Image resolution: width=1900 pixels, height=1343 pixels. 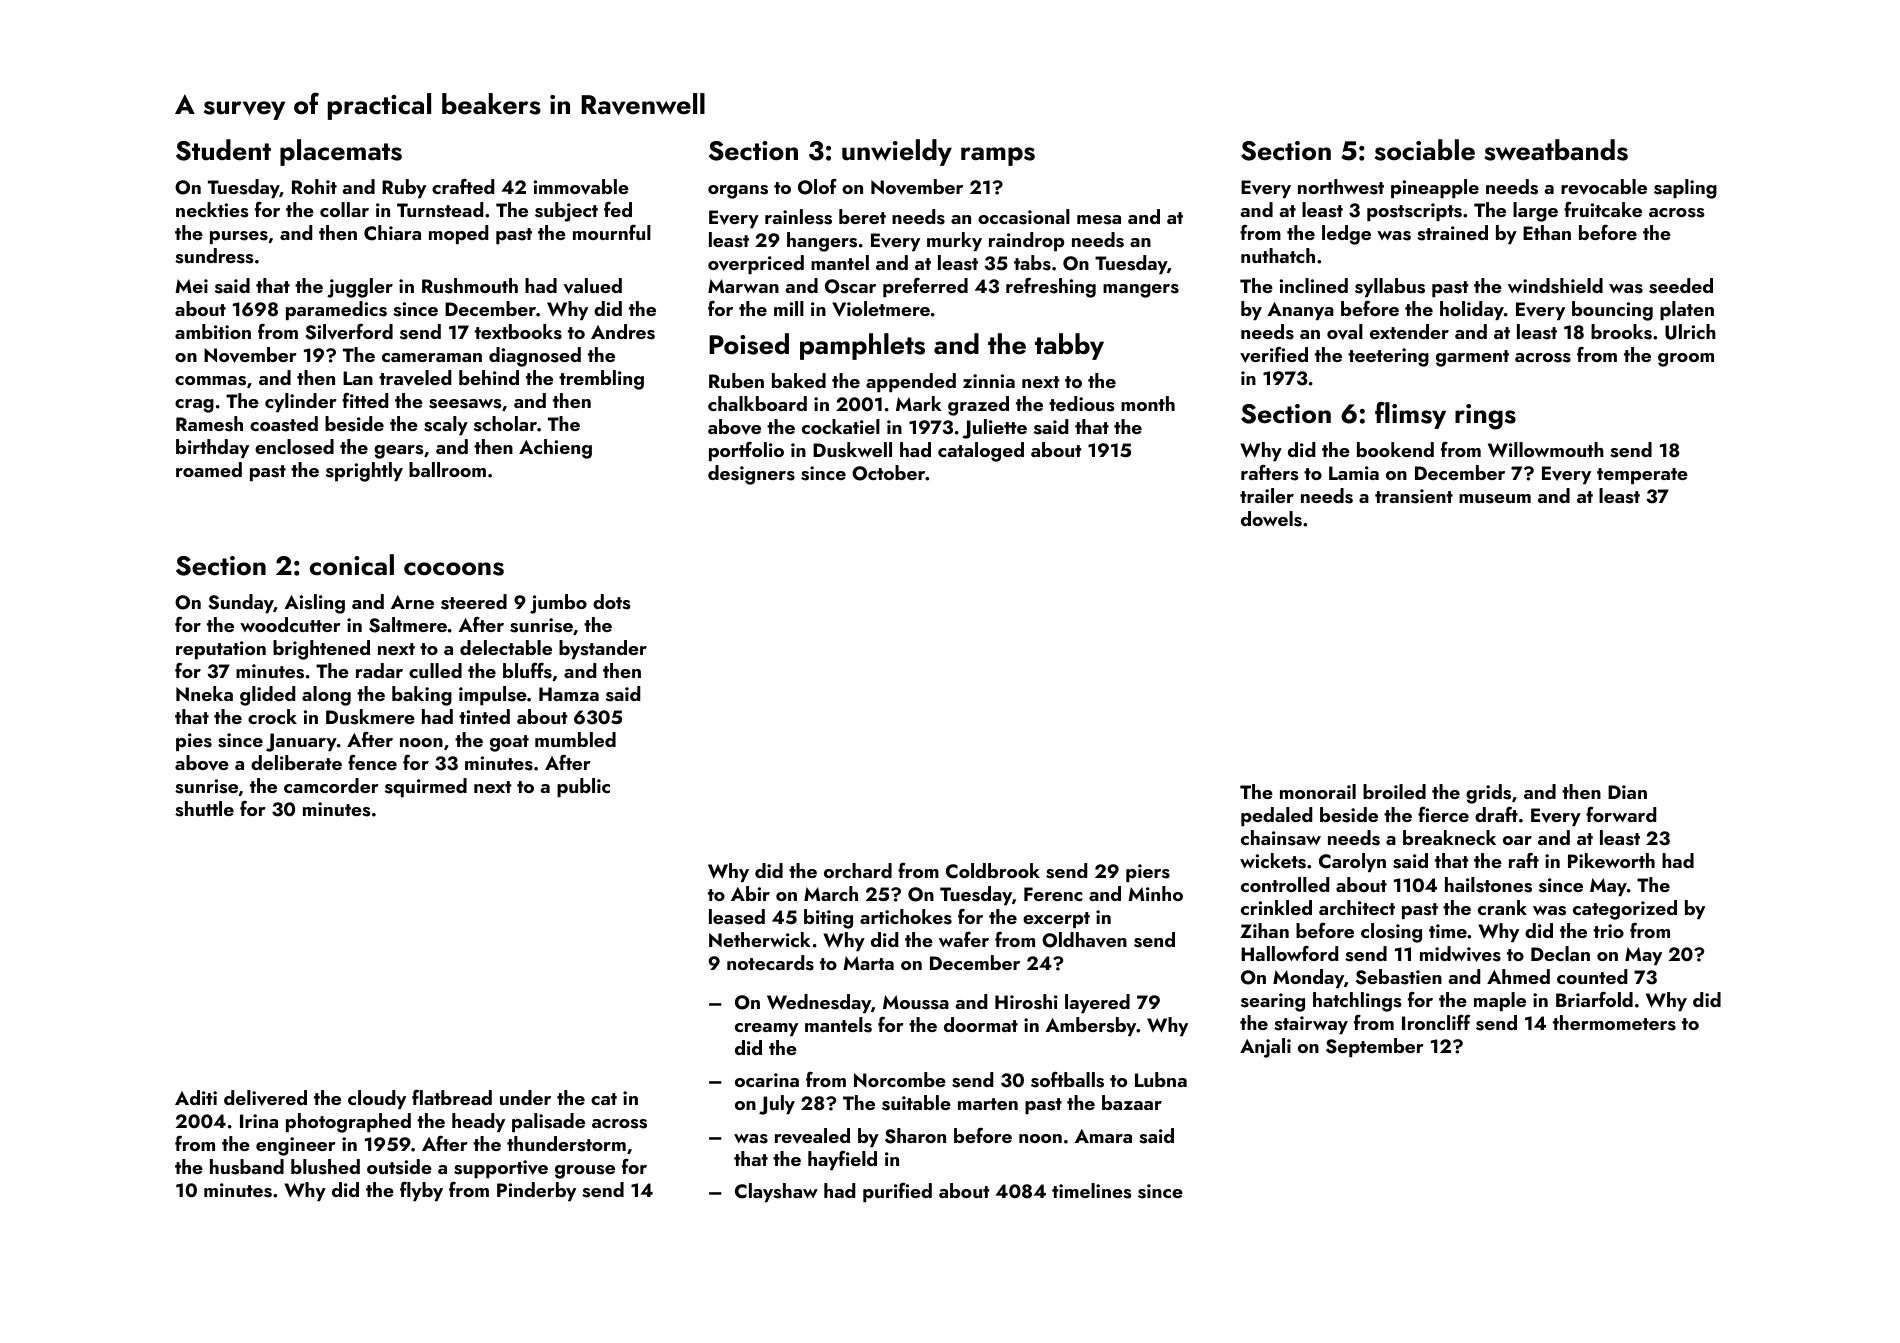 I want to click on delivered, so click(x=265, y=1098).
